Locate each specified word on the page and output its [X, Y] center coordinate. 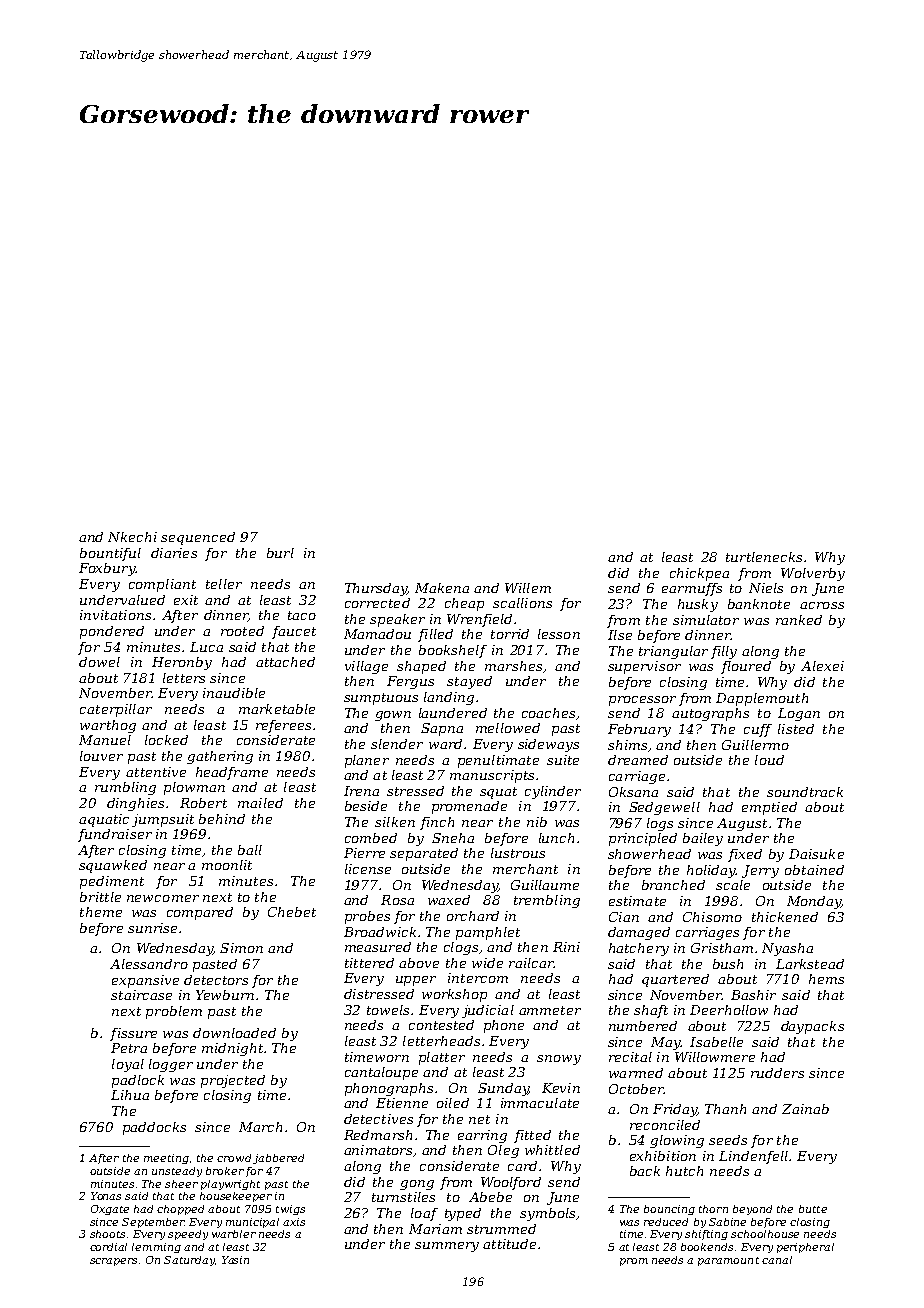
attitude [509, 1244]
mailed [260, 803]
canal [777, 1260]
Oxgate [110, 1210]
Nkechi [132, 537]
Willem [528, 588]
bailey [703, 839]
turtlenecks [764, 557]
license [368, 869]
